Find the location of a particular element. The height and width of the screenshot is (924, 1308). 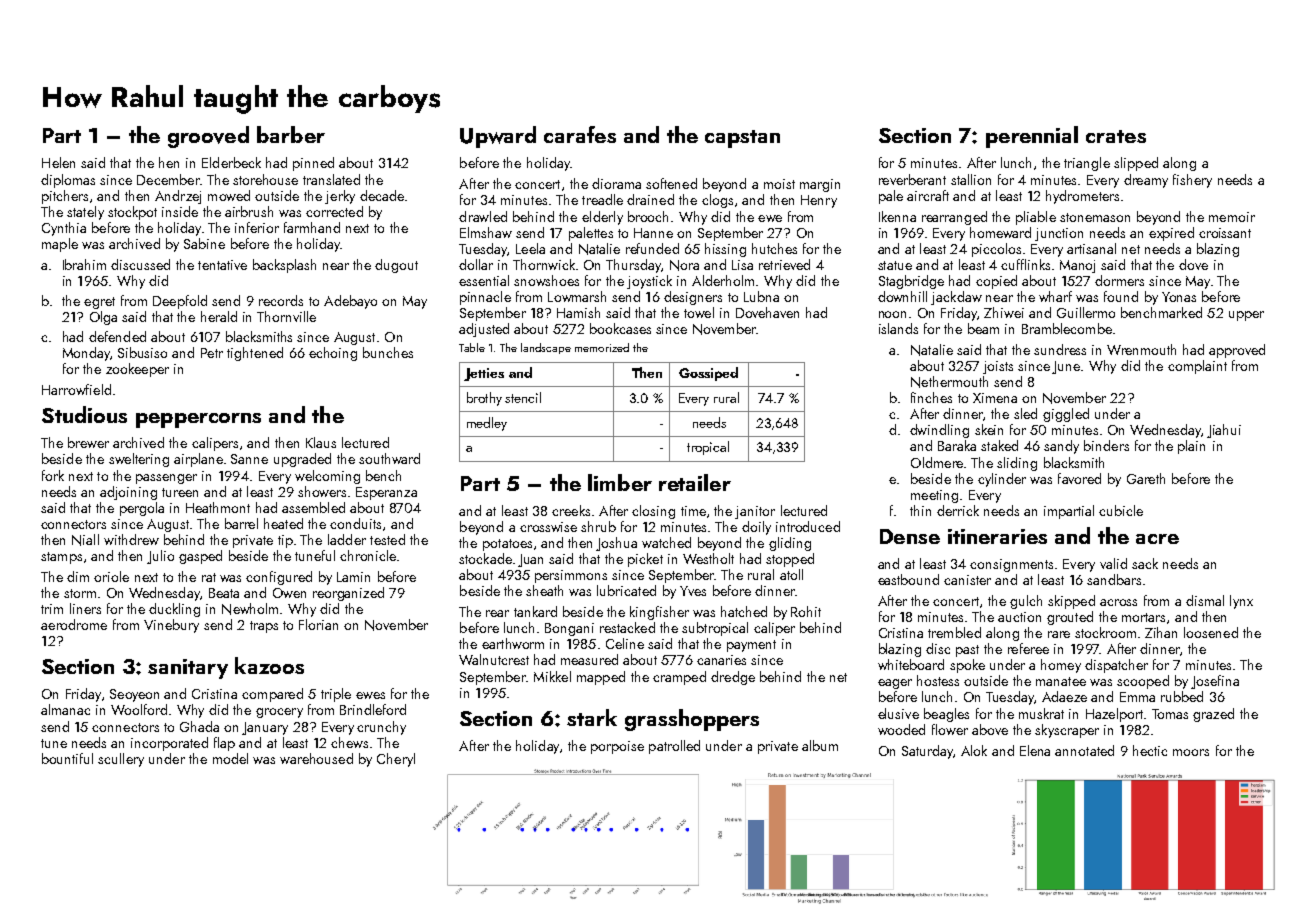

bountiful is located at coordinates (67, 758).
